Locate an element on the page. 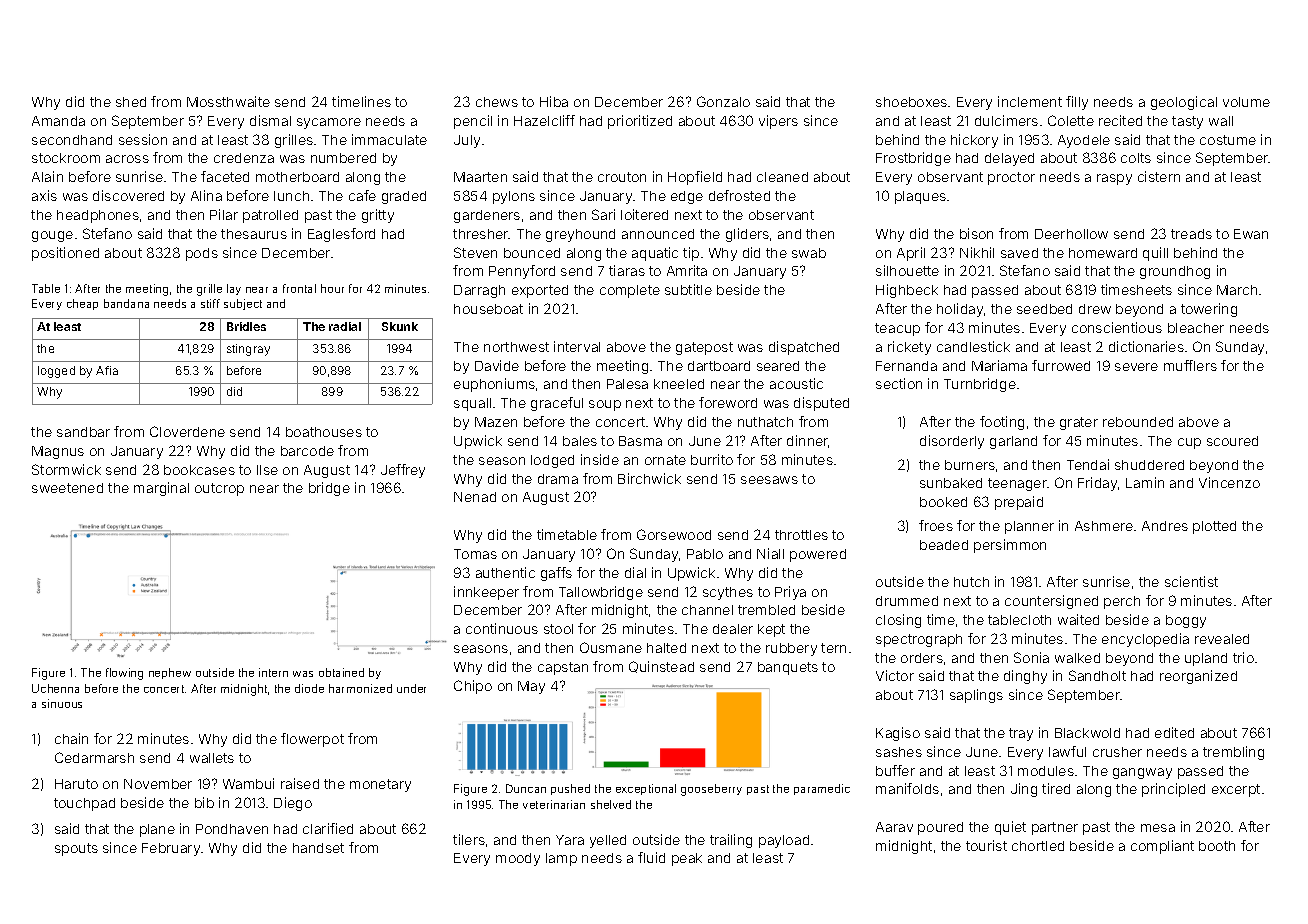 This page has width=1308, height=924. vipers is located at coordinates (778, 122).
